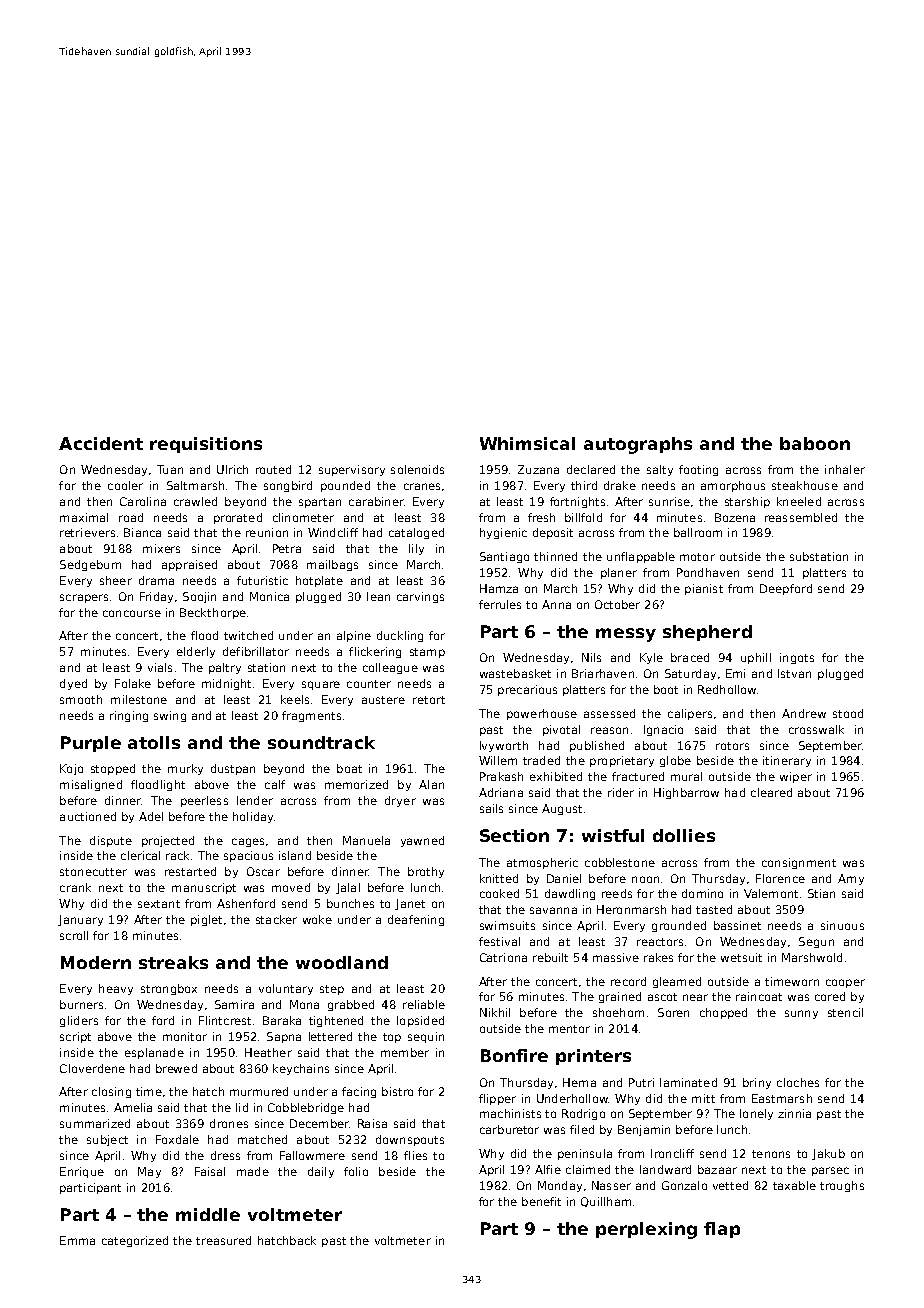  What do you see at coordinates (91, 744) in the screenshot?
I see `Purple` at bounding box center [91, 744].
